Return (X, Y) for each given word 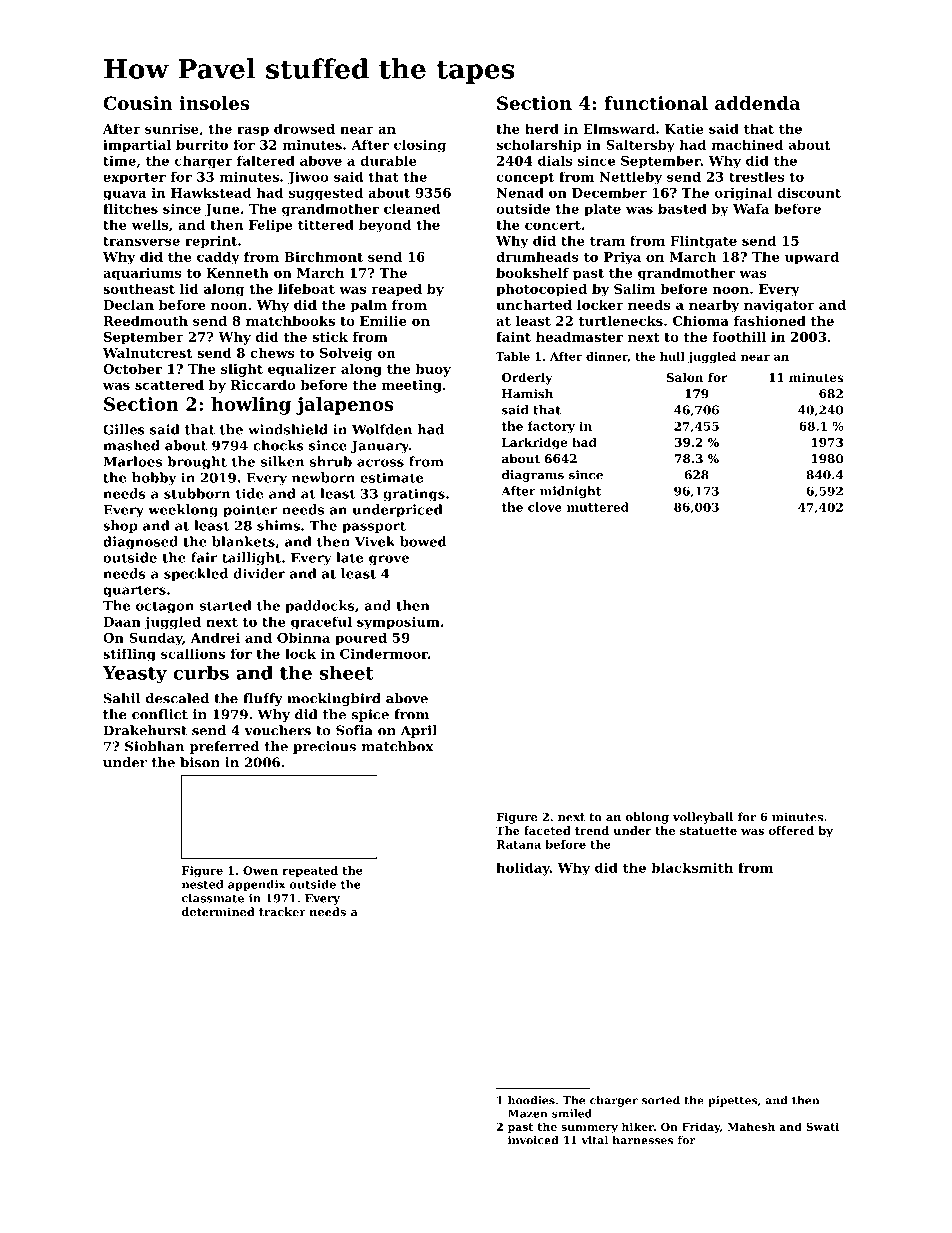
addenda (758, 103)
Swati (822, 1126)
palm (368, 306)
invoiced (533, 1140)
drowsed (304, 128)
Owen (260, 870)
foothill (739, 336)
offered (791, 830)
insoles (214, 103)
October (132, 368)
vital (594, 1140)
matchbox (397, 746)
